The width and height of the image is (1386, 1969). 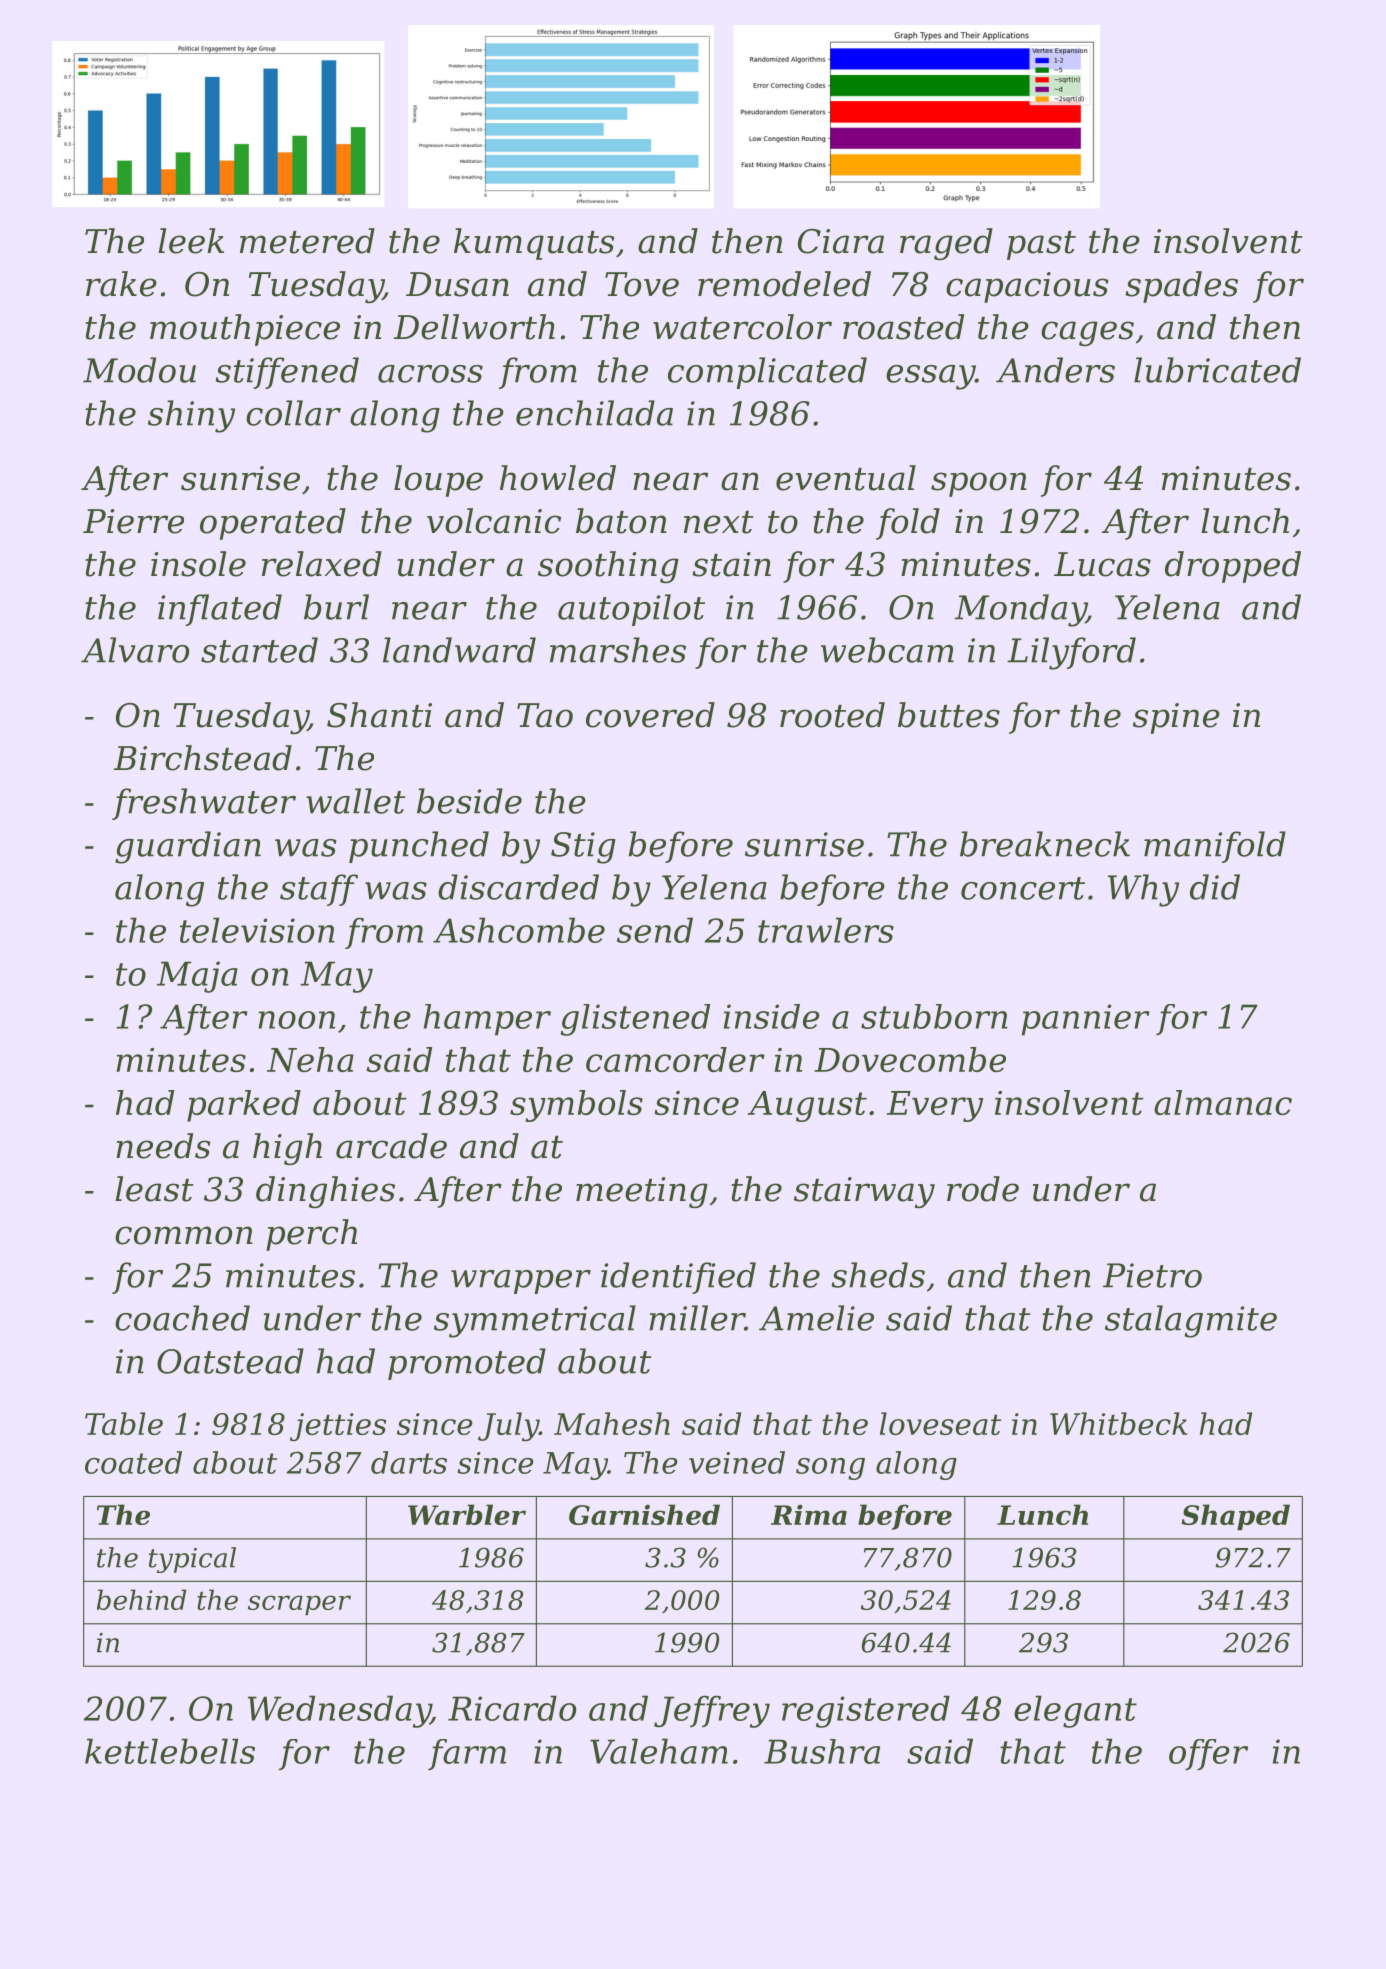 What do you see at coordinates (1118, 1423) in the image?
I see `Whitbeck` at bounding box center [1118, 1423].
